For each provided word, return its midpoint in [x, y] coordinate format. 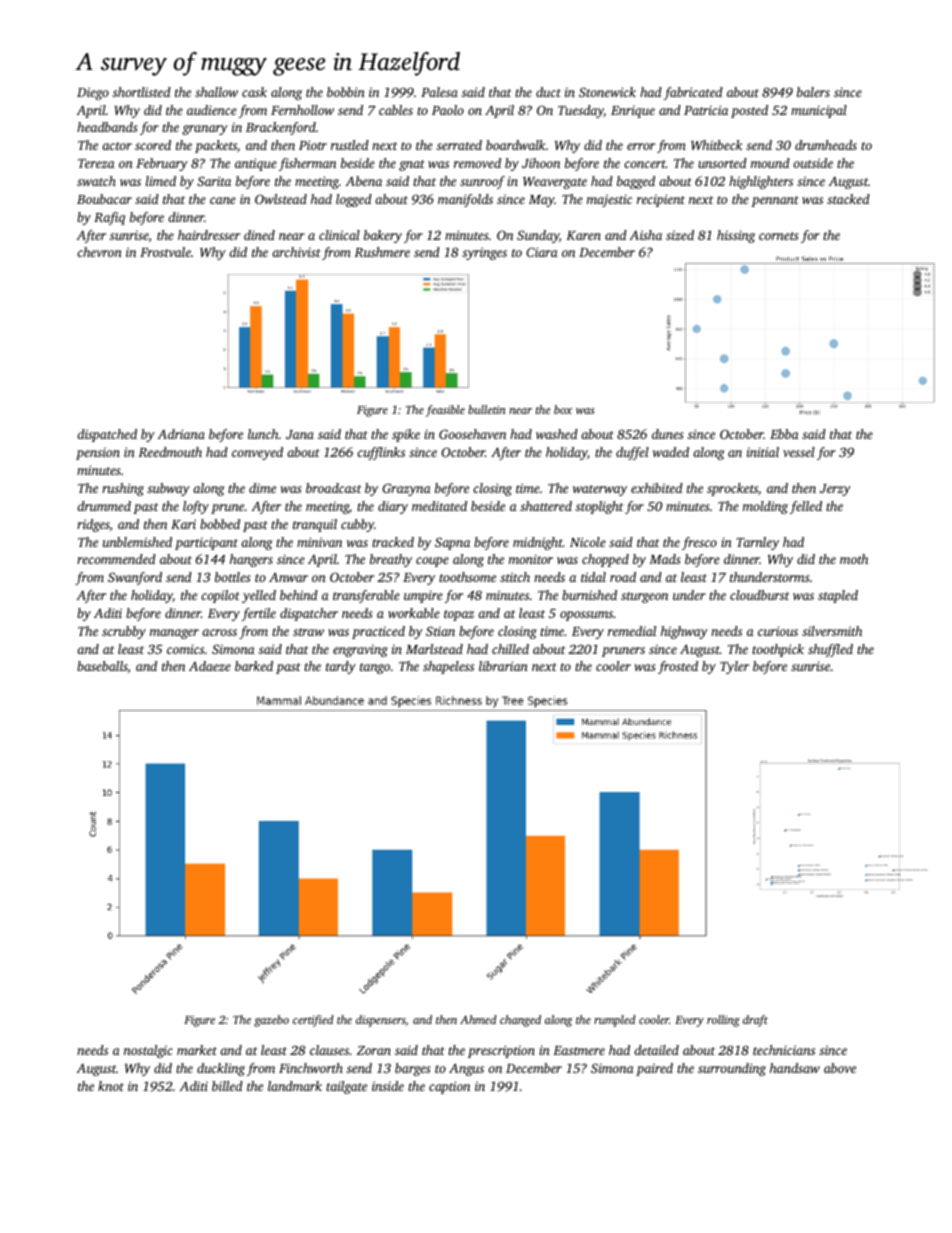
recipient [661, 200]
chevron [99, 252]
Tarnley [757, 543]
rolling [723, 1021]
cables [396, 110]
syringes [484, 253]
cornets [779, 236]
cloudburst [759, 595]
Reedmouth [170, 452]
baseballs [102, 666]
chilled [510, 649]
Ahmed [478, 1019]
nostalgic [148, 1051]
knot [111, 1086]
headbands [107, 127]
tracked [393, 542]
